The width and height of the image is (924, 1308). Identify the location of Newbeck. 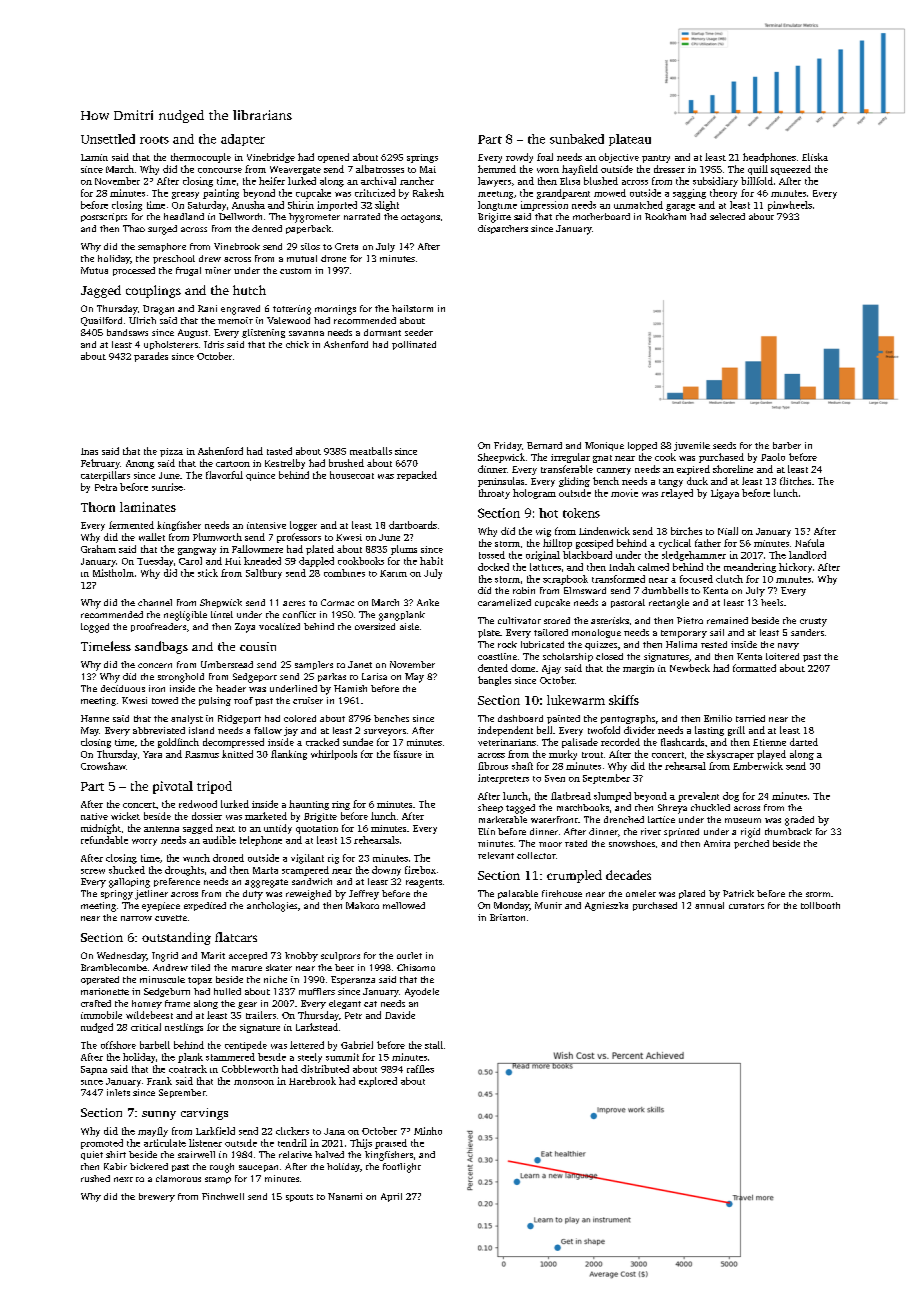
(690, 668).
